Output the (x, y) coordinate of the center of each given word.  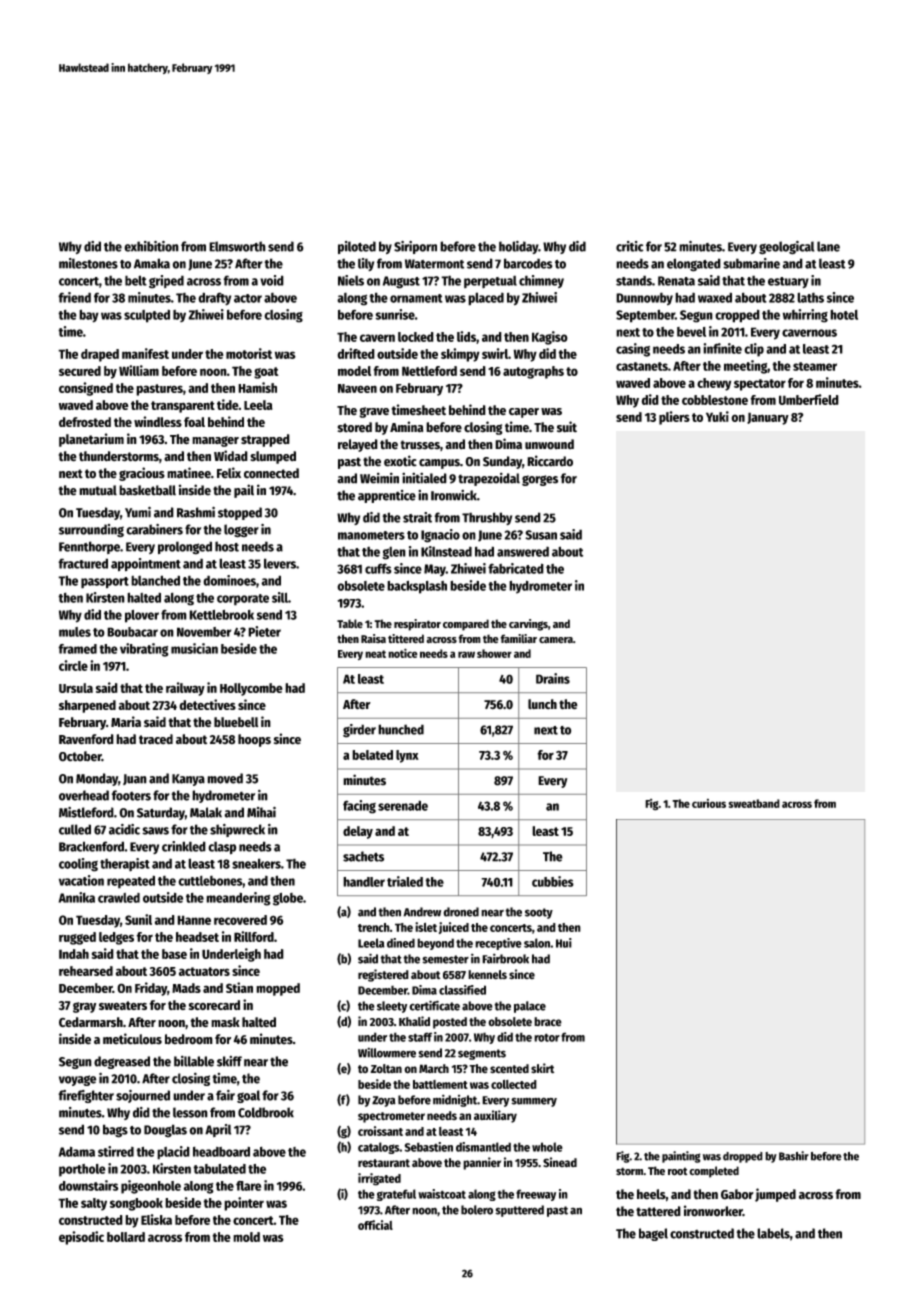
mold (246, 1237)
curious (709, 803)
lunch (542, 704)
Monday (97, 779)
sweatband (754, 803)
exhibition (151, 246)
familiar (518, 639)
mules (75, 632)
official (375, 1225)
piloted (357, 247)
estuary (788, 283)
